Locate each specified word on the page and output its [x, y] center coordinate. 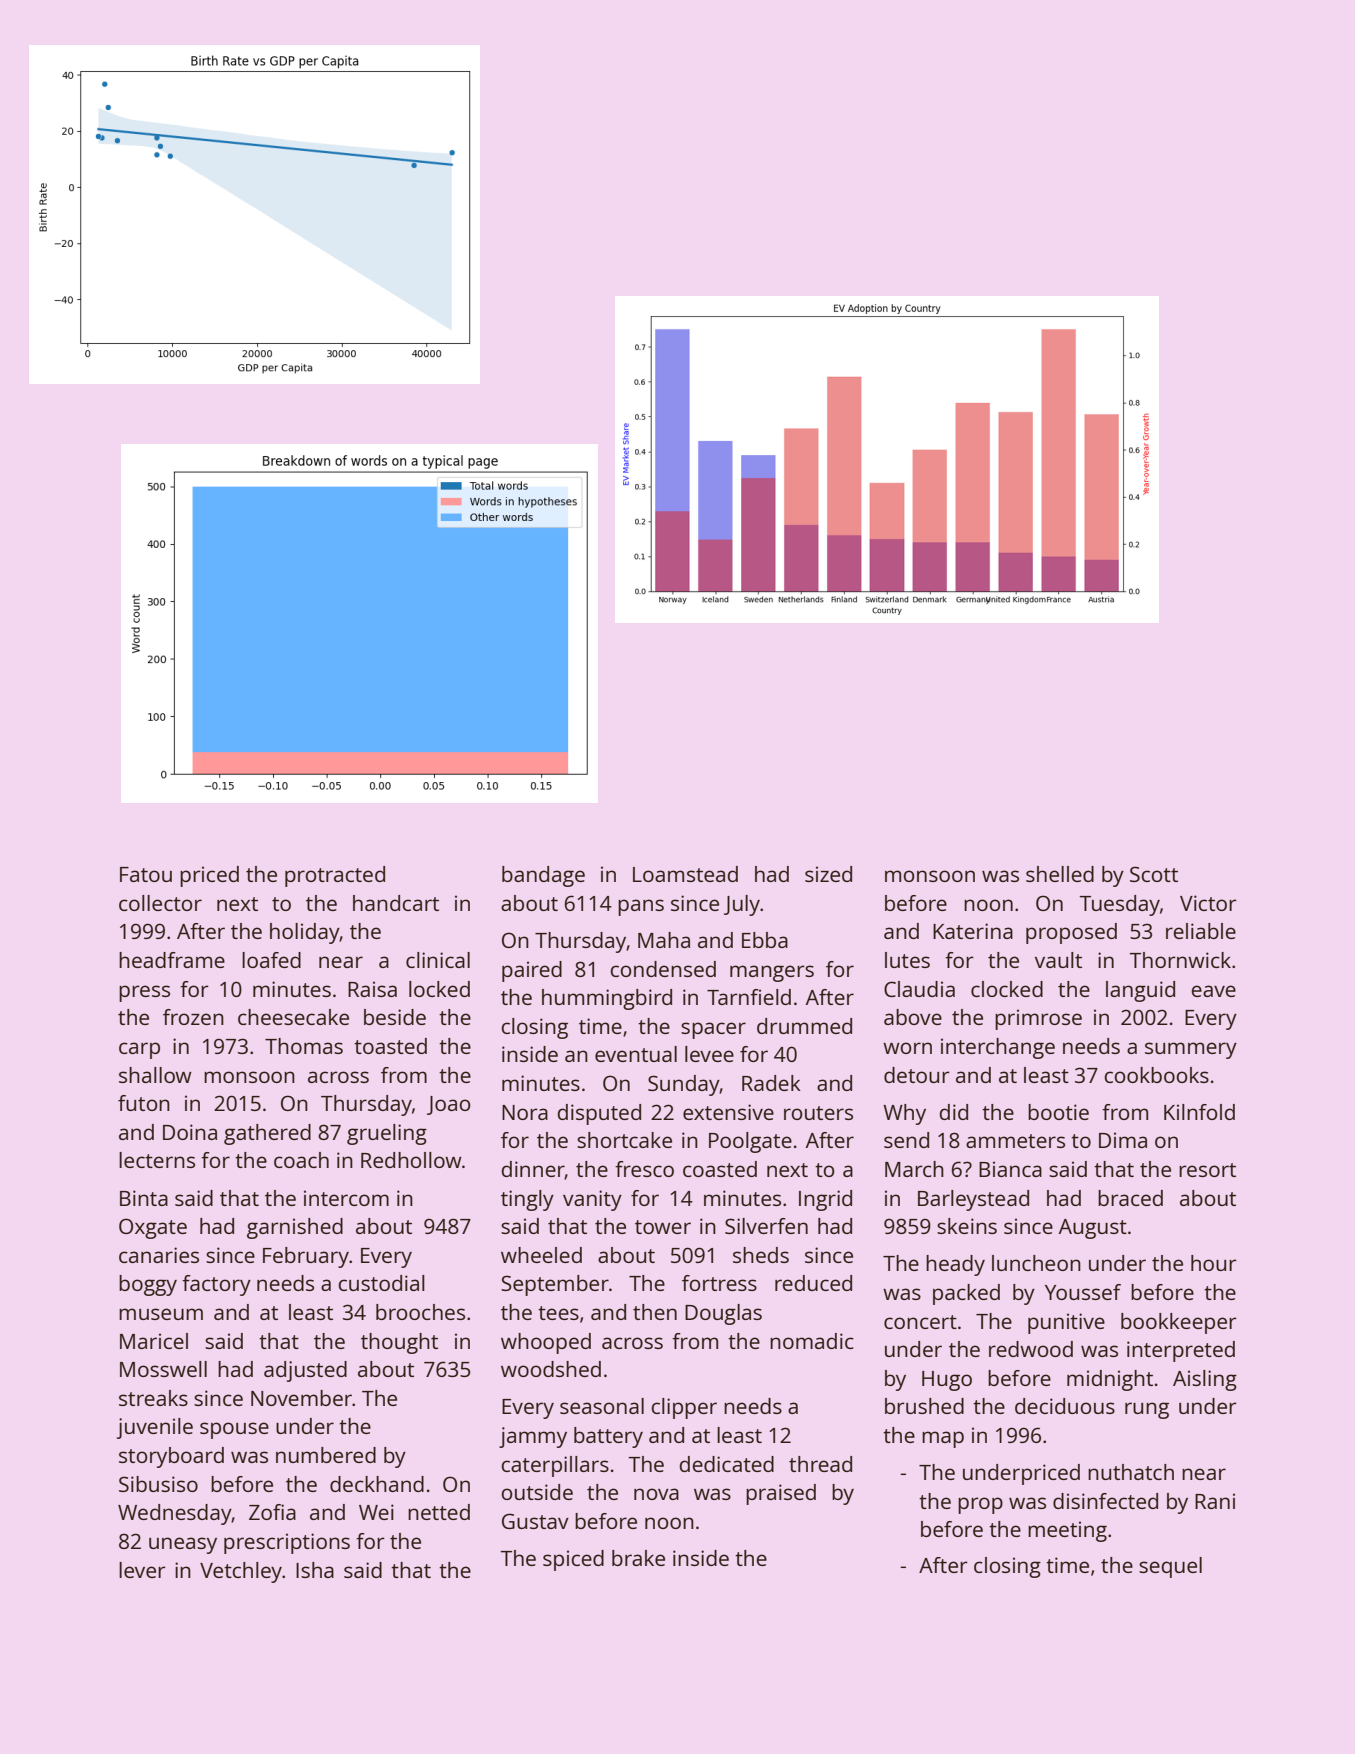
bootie [1058, 1112]
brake [638, 1558]
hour [1214, 1263]
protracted [335, 876]
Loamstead [685, 874]
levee [709, 1054]
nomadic [812, 1341]
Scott [1154, 874]
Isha [315, 1570]
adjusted [305, 1371]
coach [301, 1160]
